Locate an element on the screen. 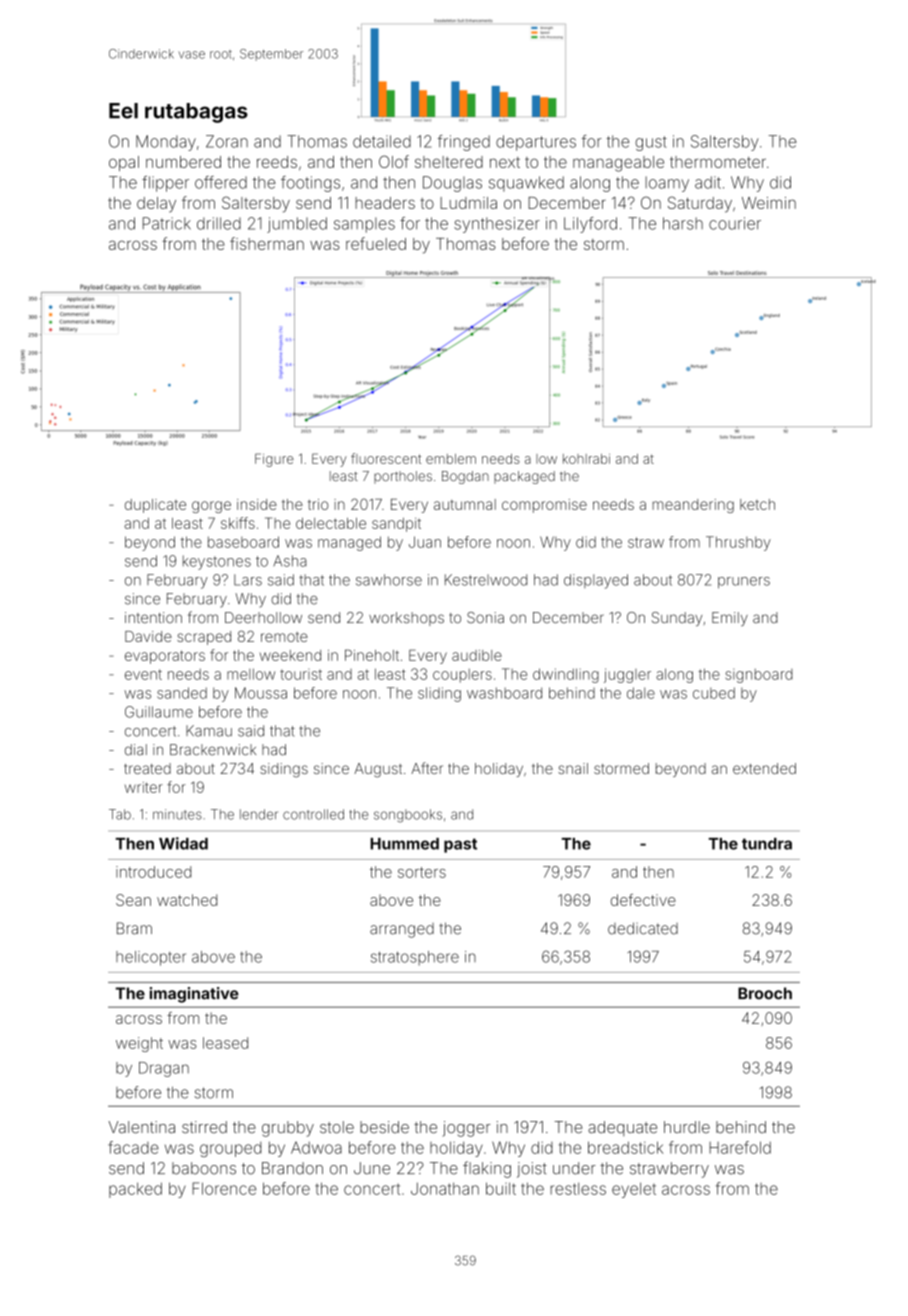 The width and height of the screenshot is (908, 1316). Brandon is located at coordinates (292, 1168).
